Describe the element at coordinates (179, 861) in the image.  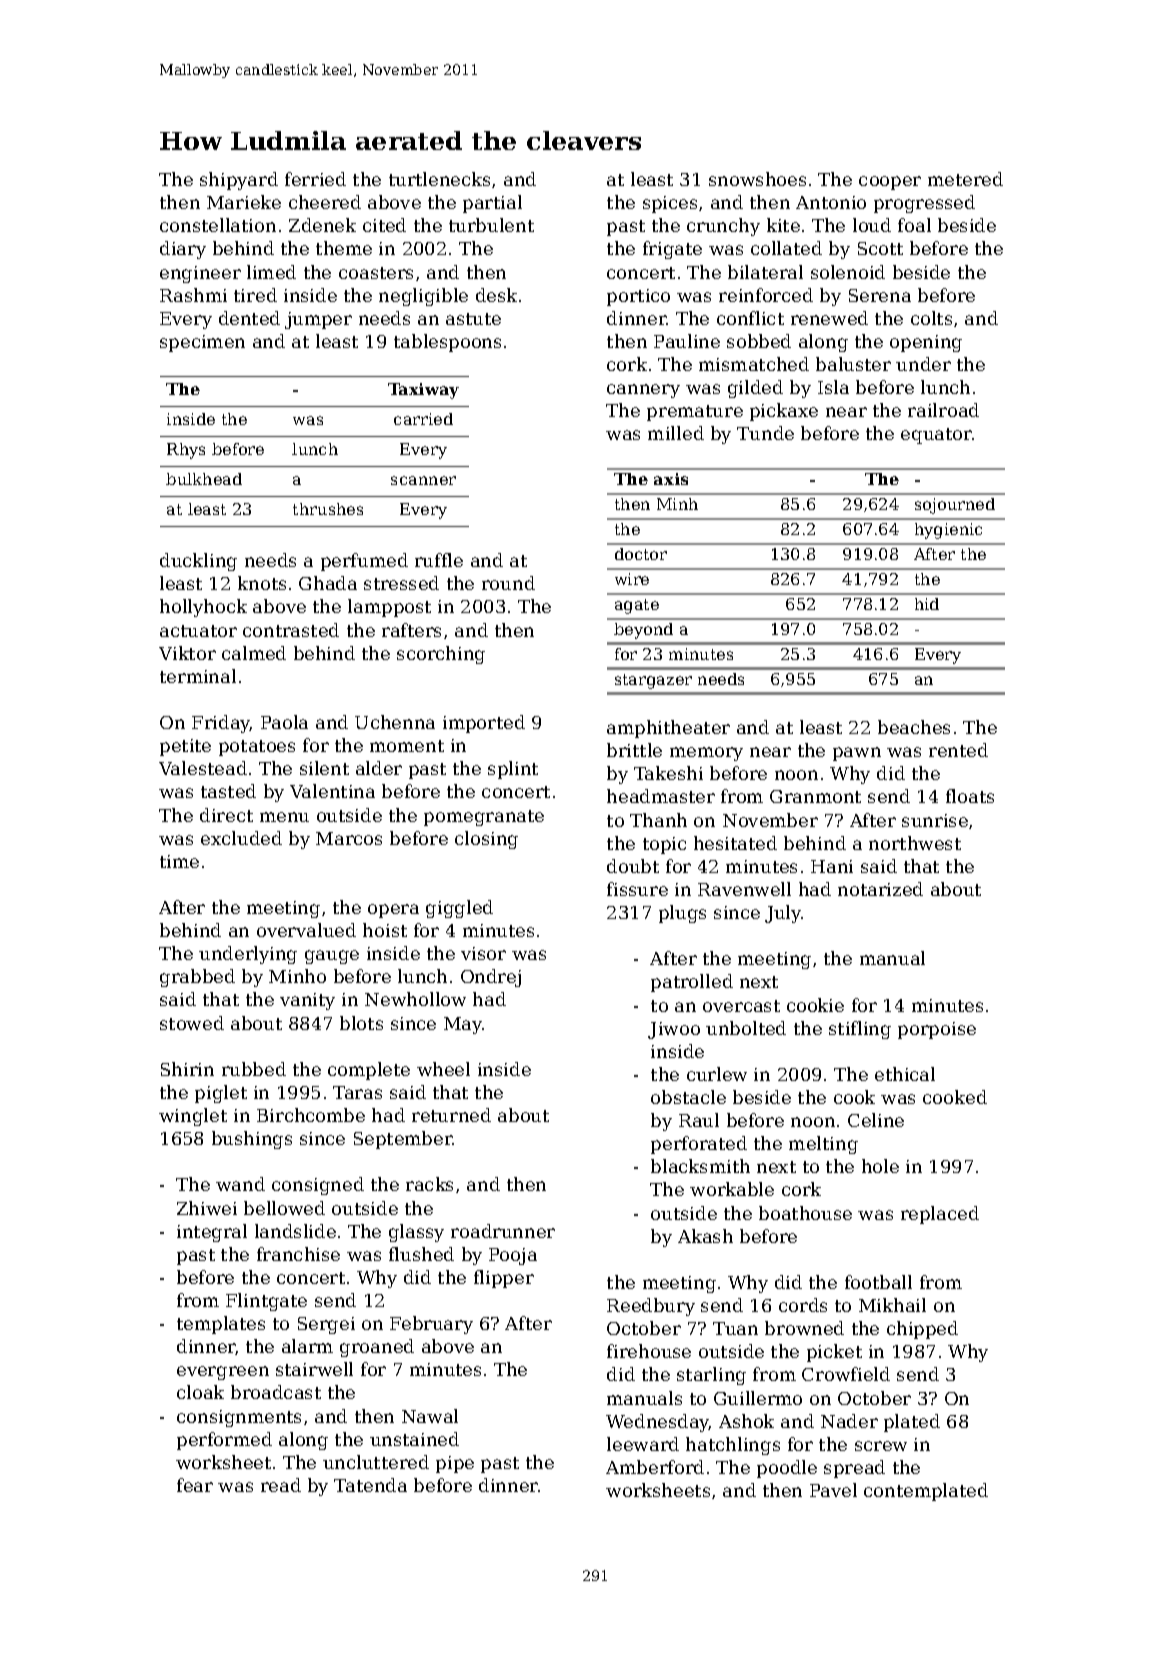
I see `time` at that location.
